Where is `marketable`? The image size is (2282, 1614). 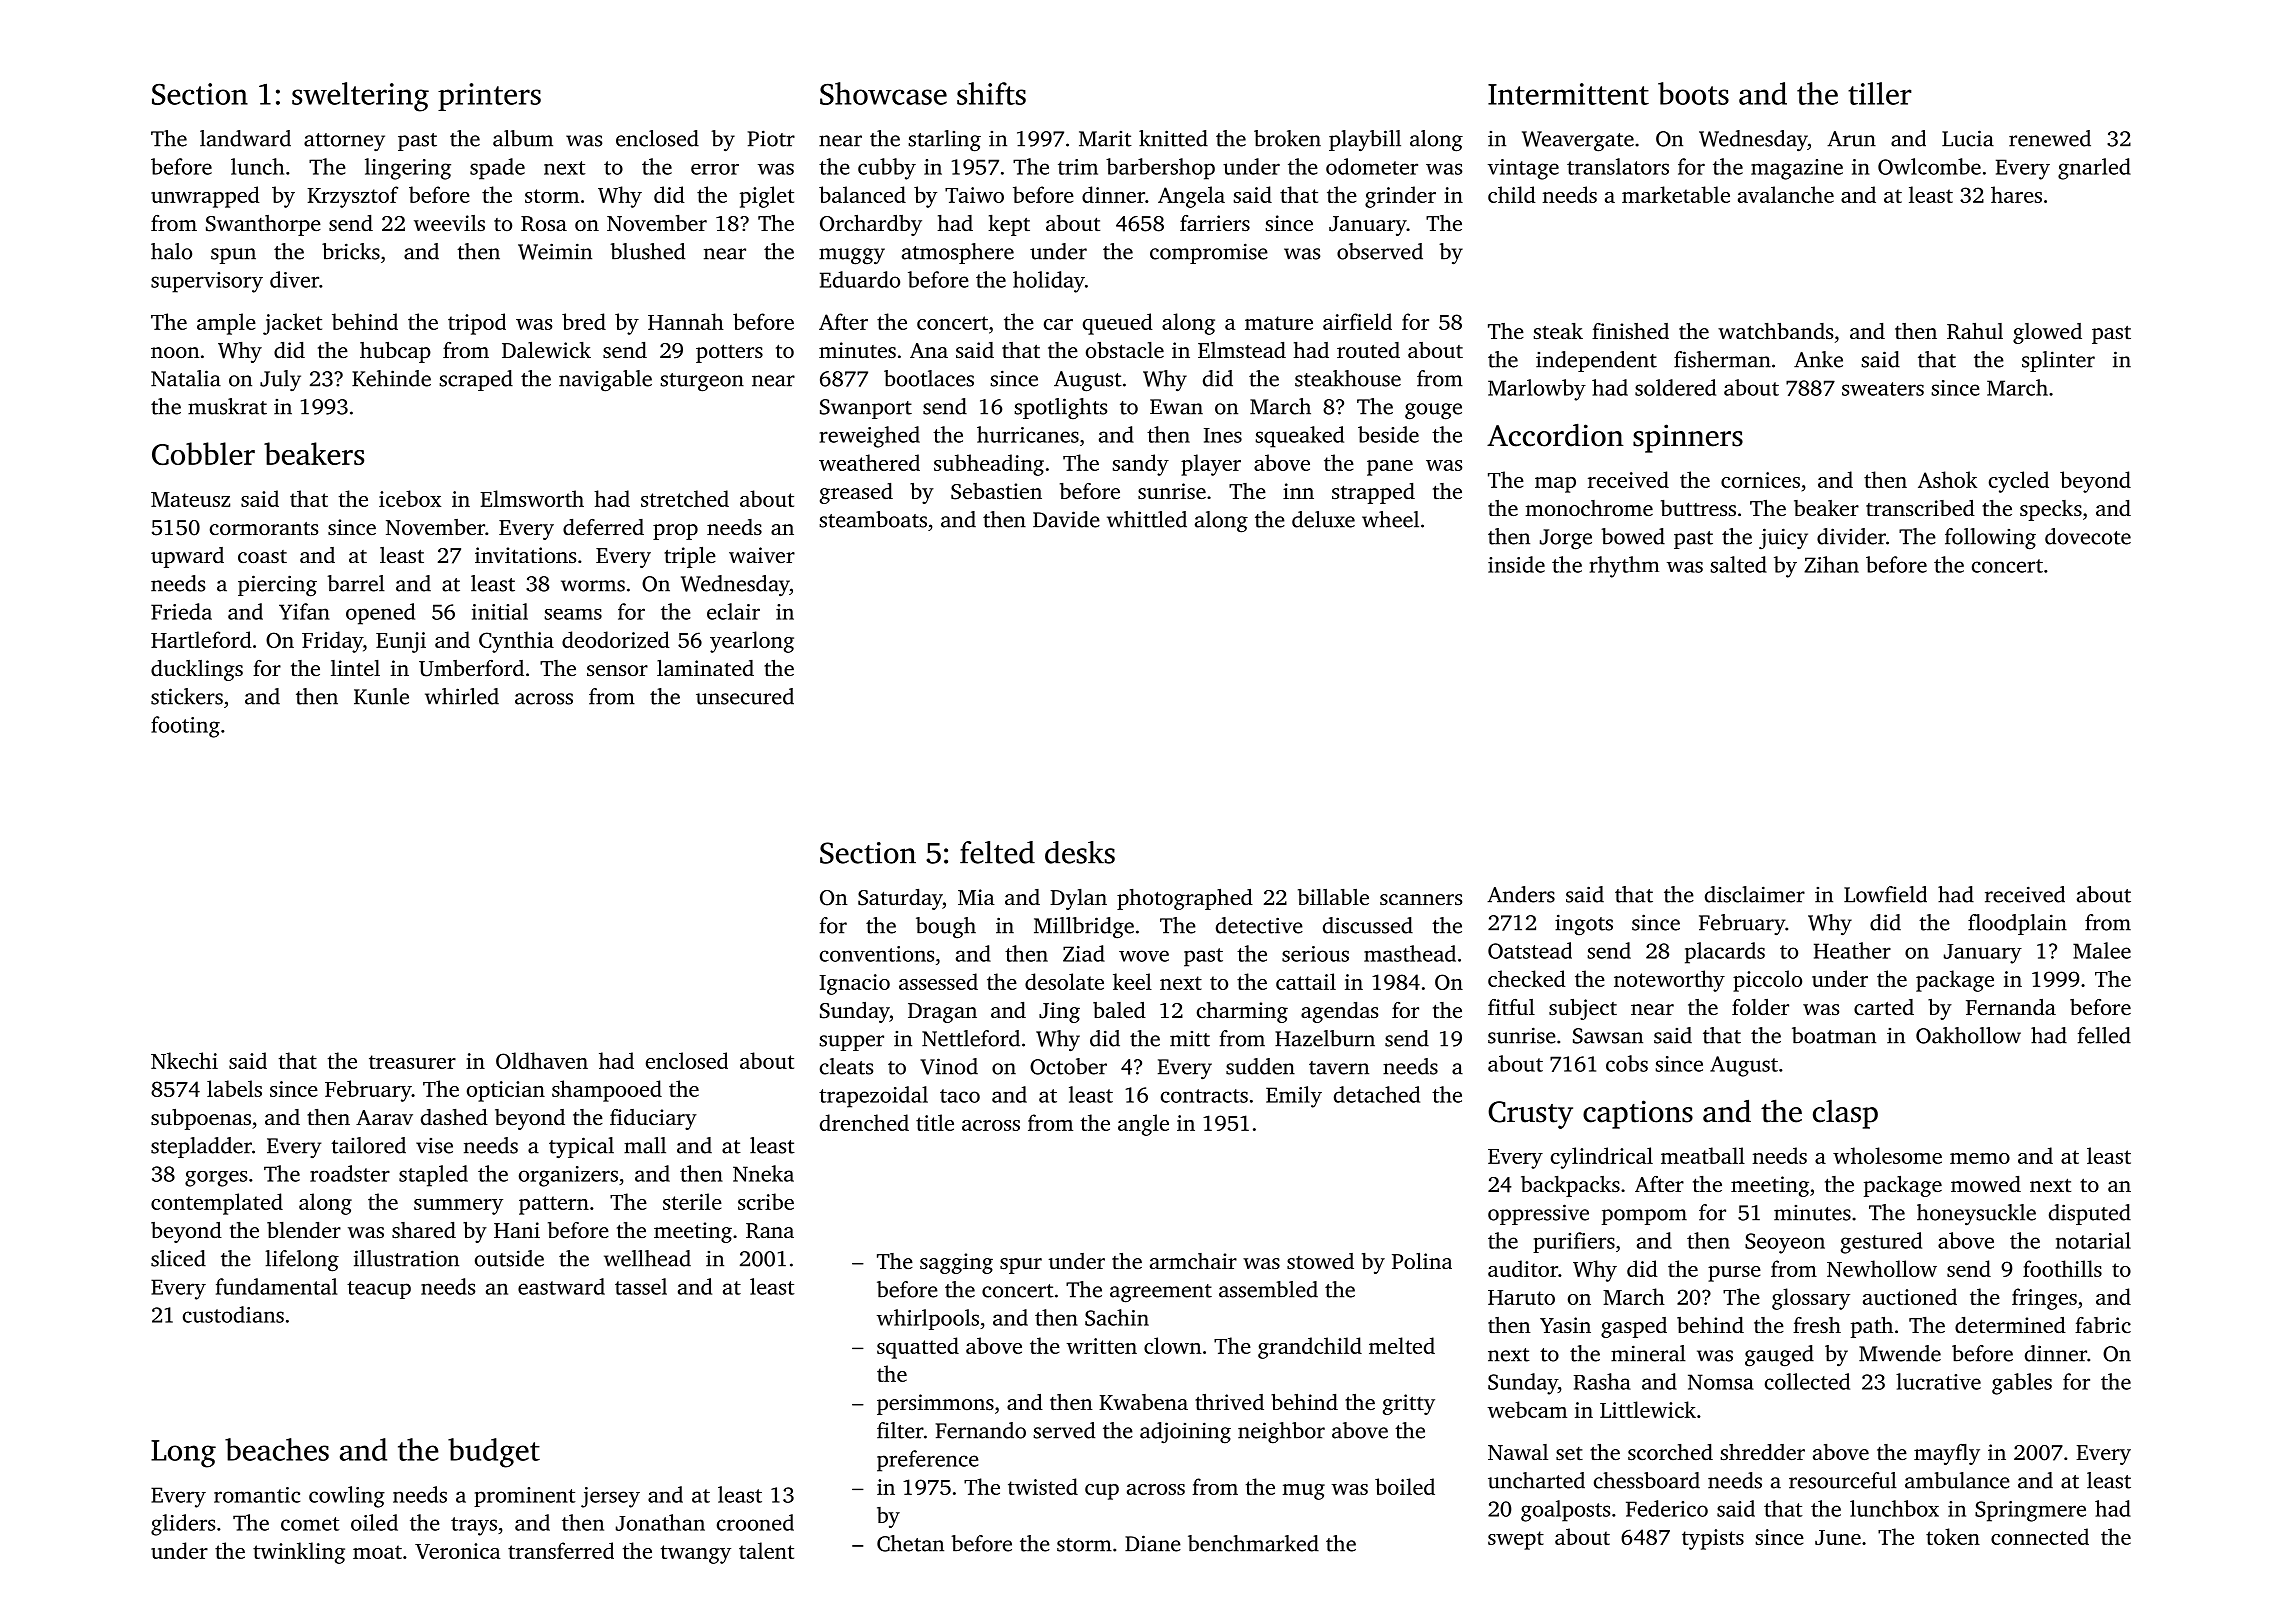
marketable is located at coordinates (1676, 194).
